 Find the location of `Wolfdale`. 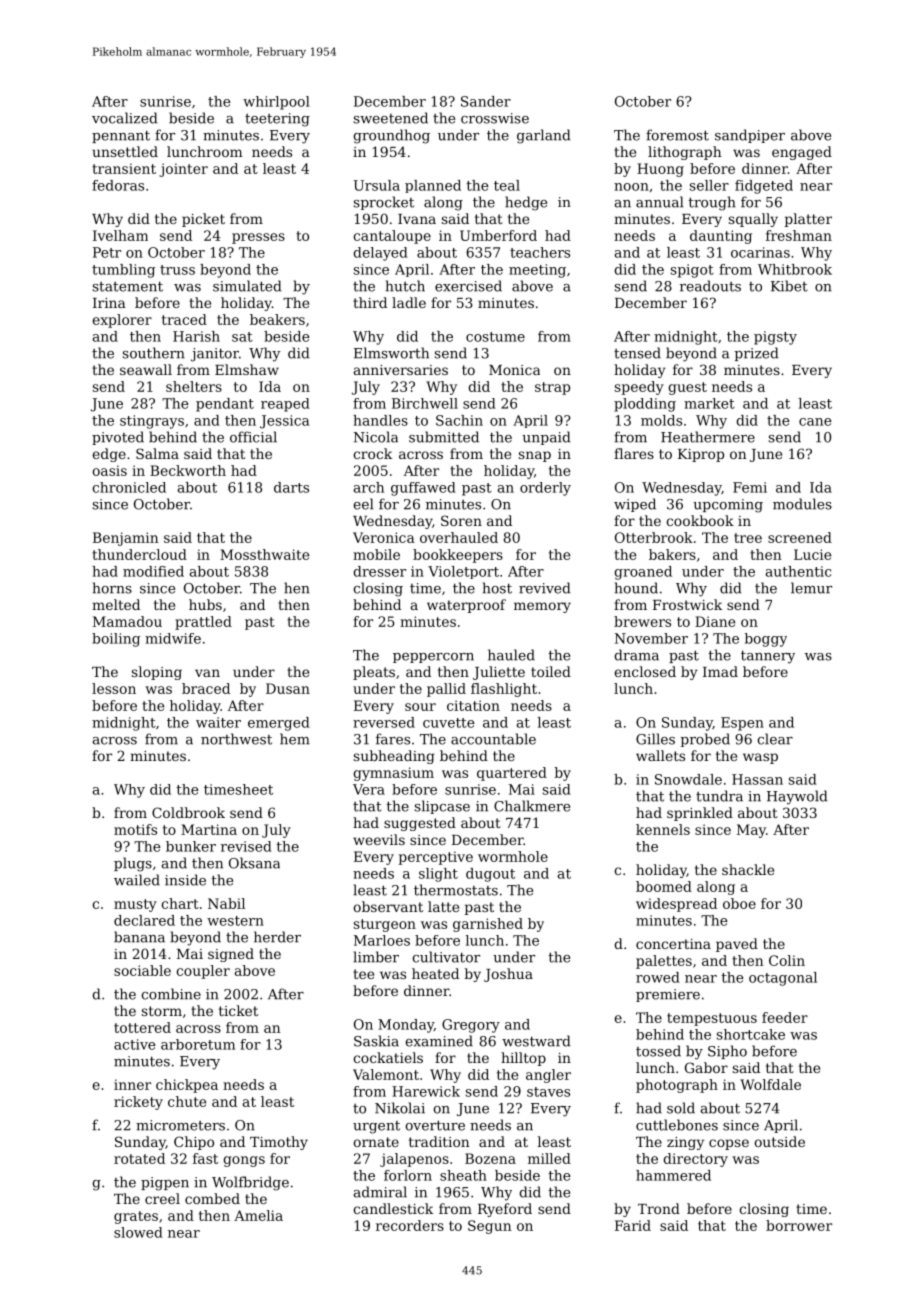

Wolfdale is located at coordinates (770, 1084).
